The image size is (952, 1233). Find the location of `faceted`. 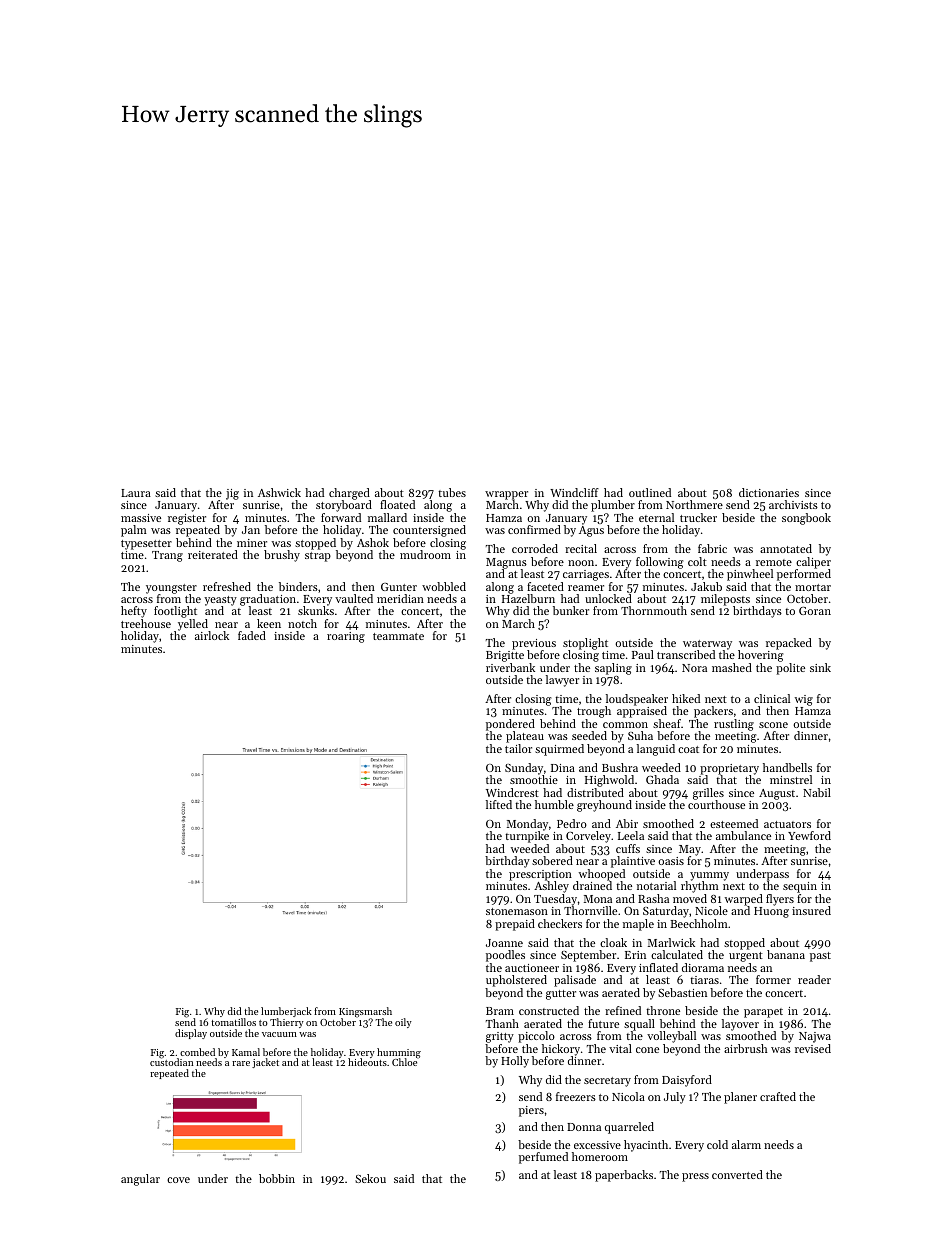

faceted is located at coordinates (545, 586).
